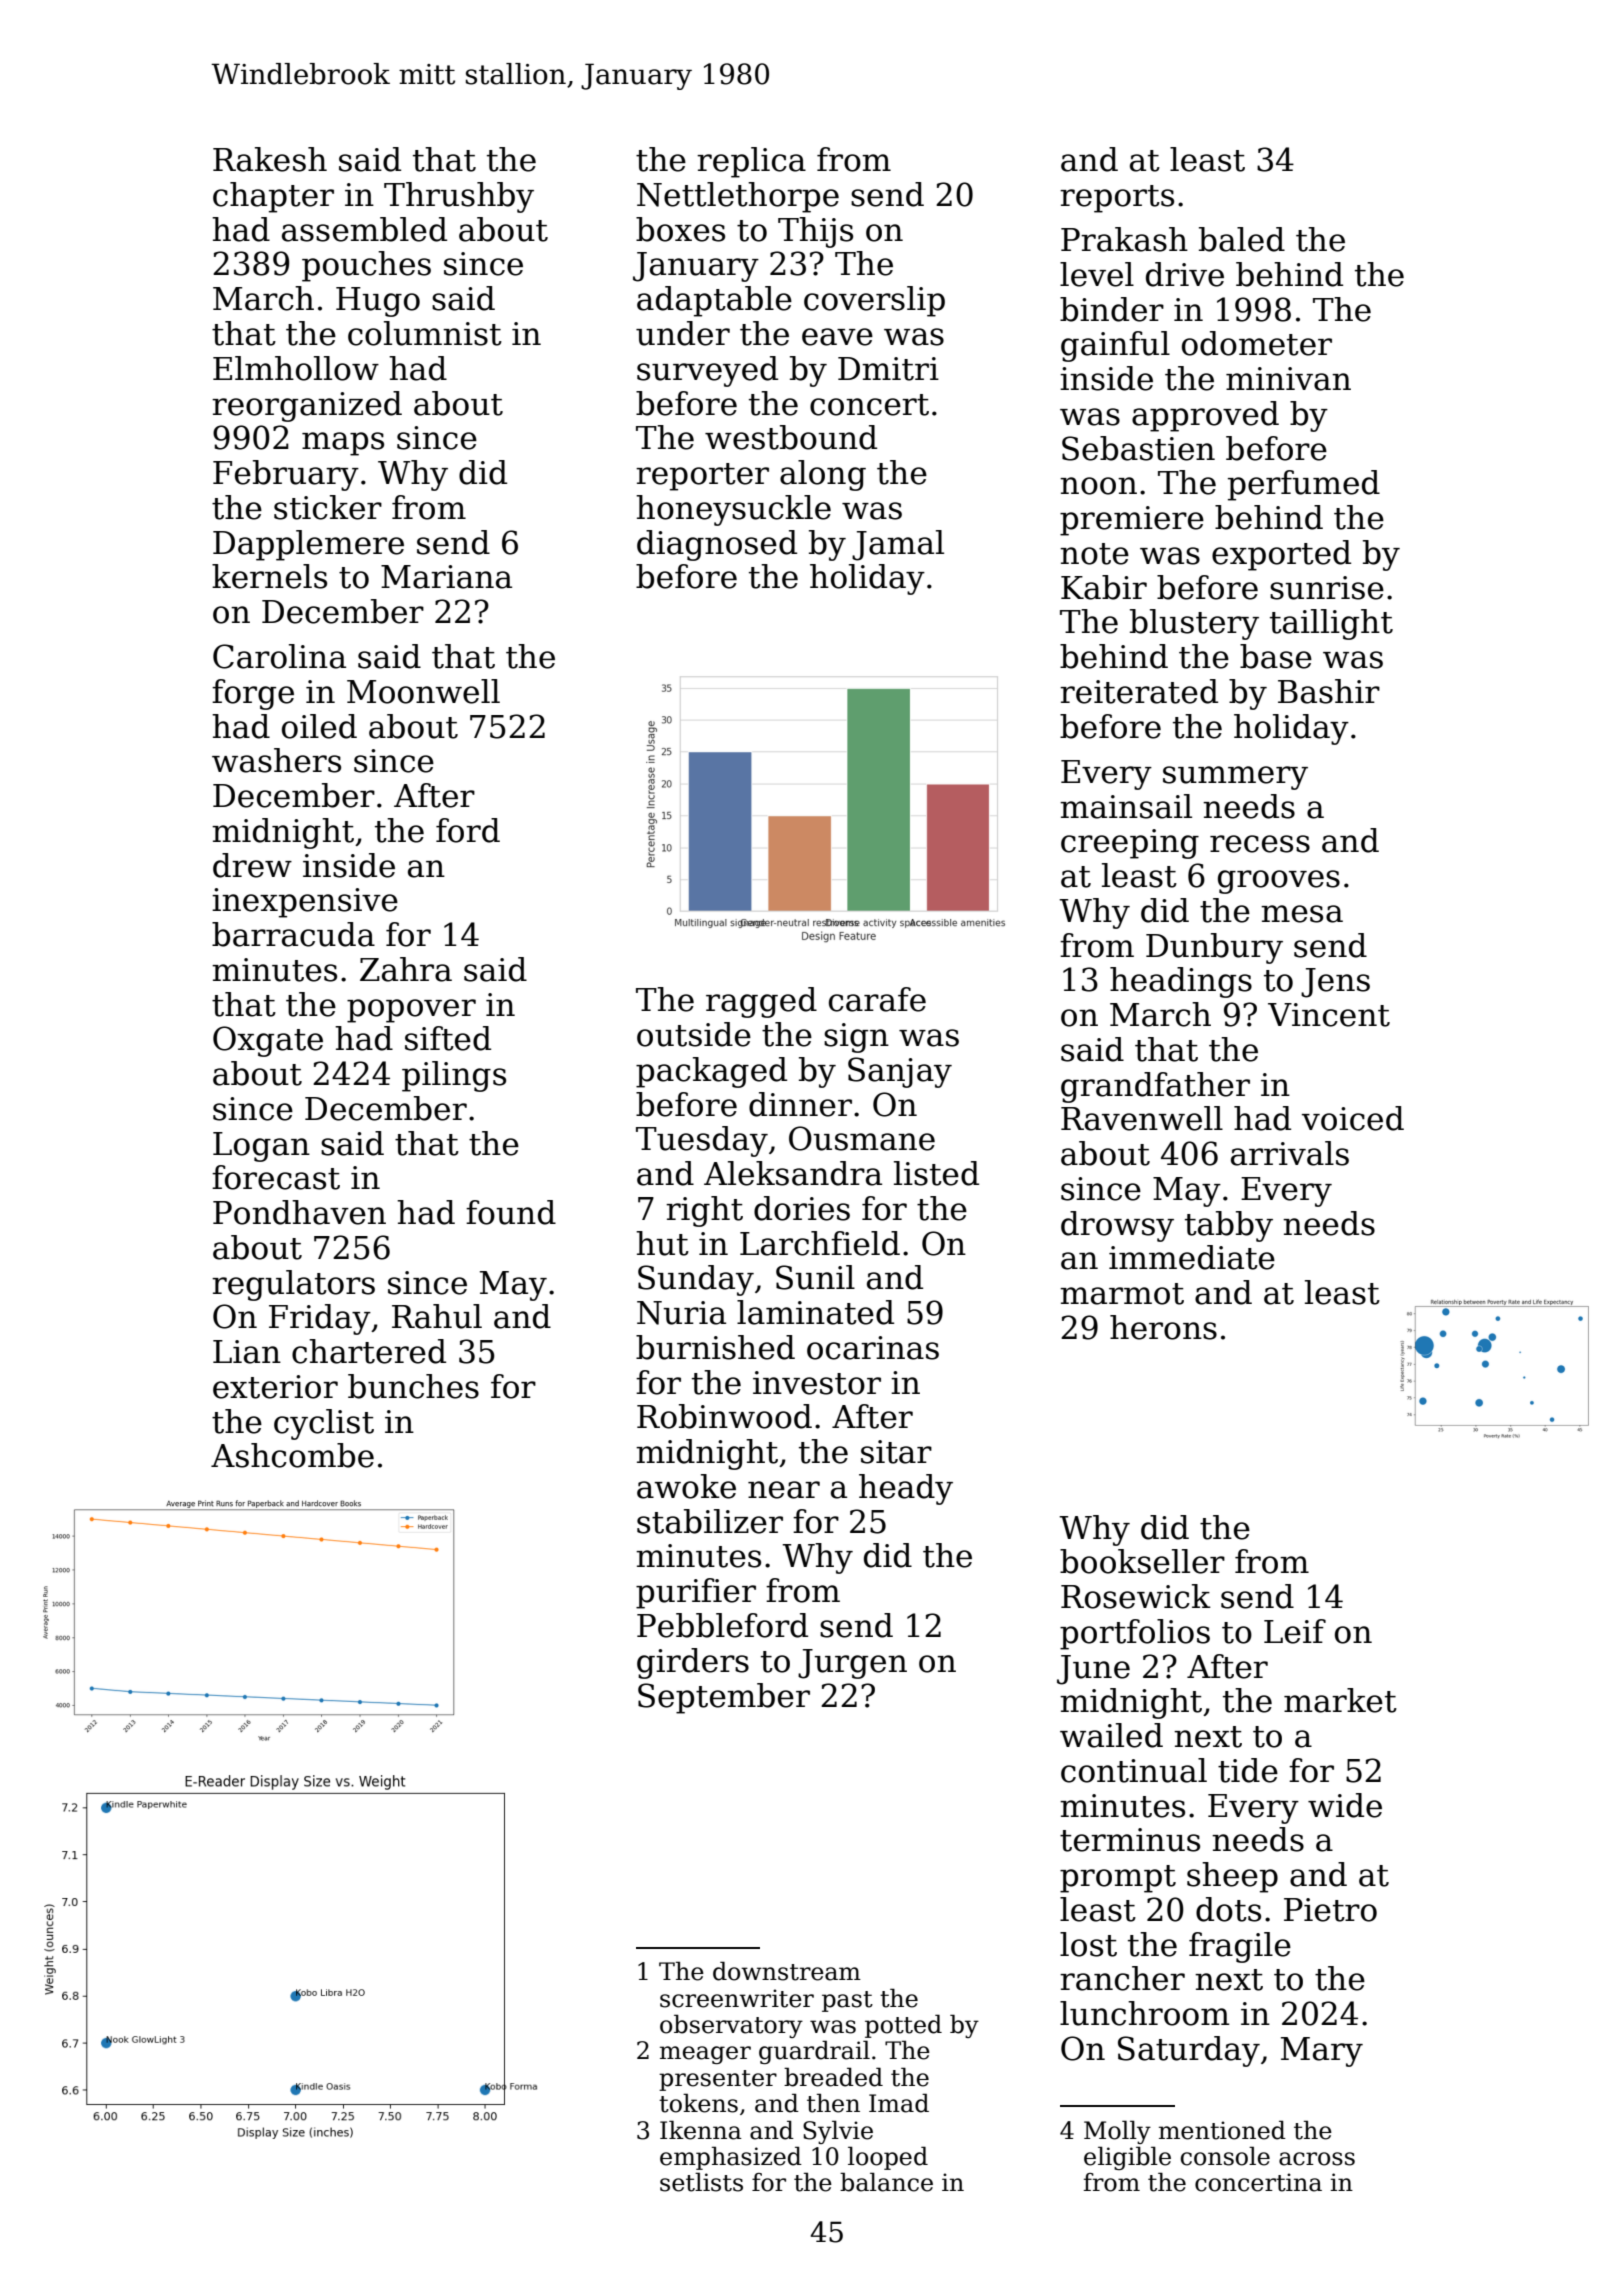 The height and width of the screenshot is (2292, 1620). I want to click on heady, so click(906, 1489).
